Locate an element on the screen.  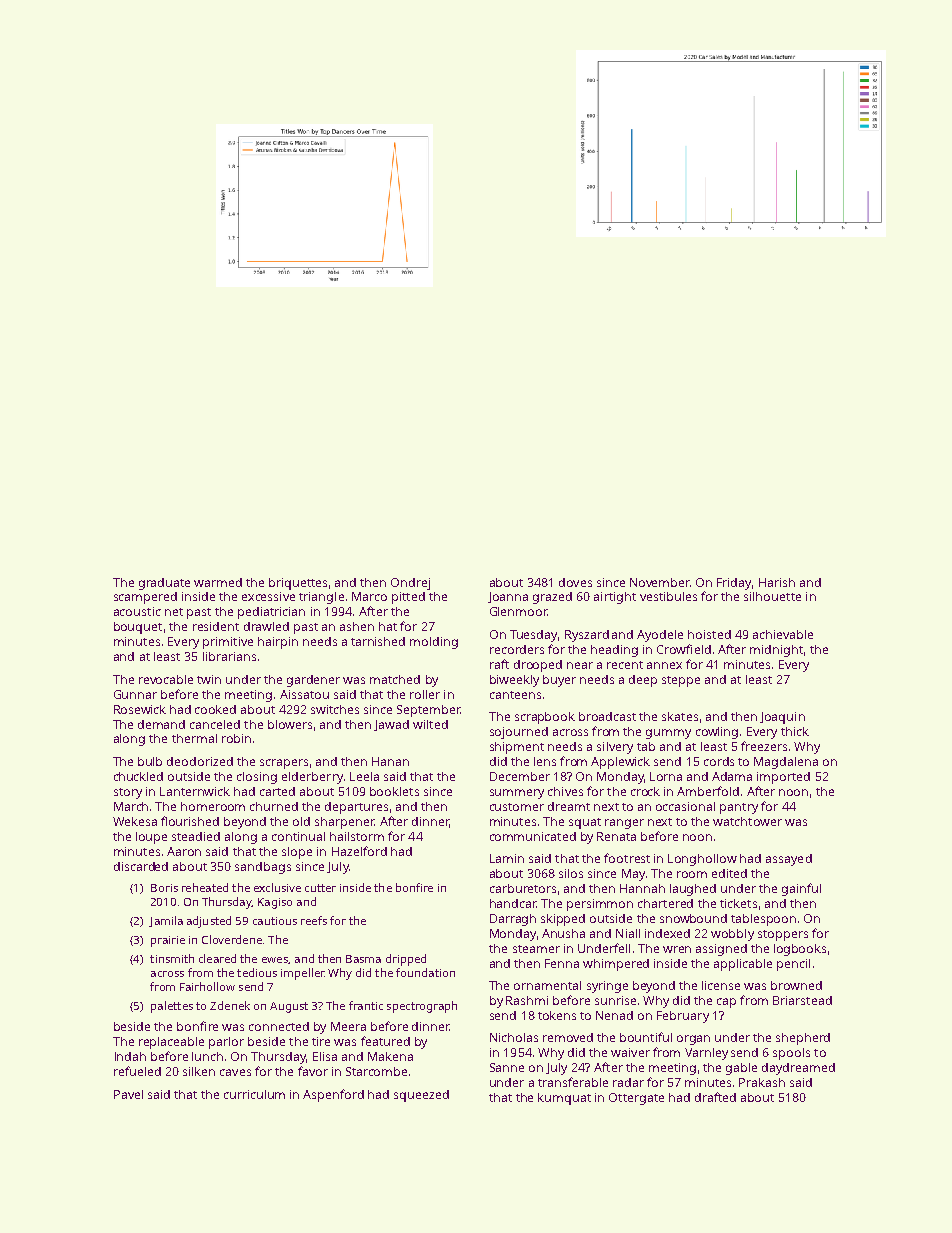
Ondrej is located at coordinates (410, 584).
